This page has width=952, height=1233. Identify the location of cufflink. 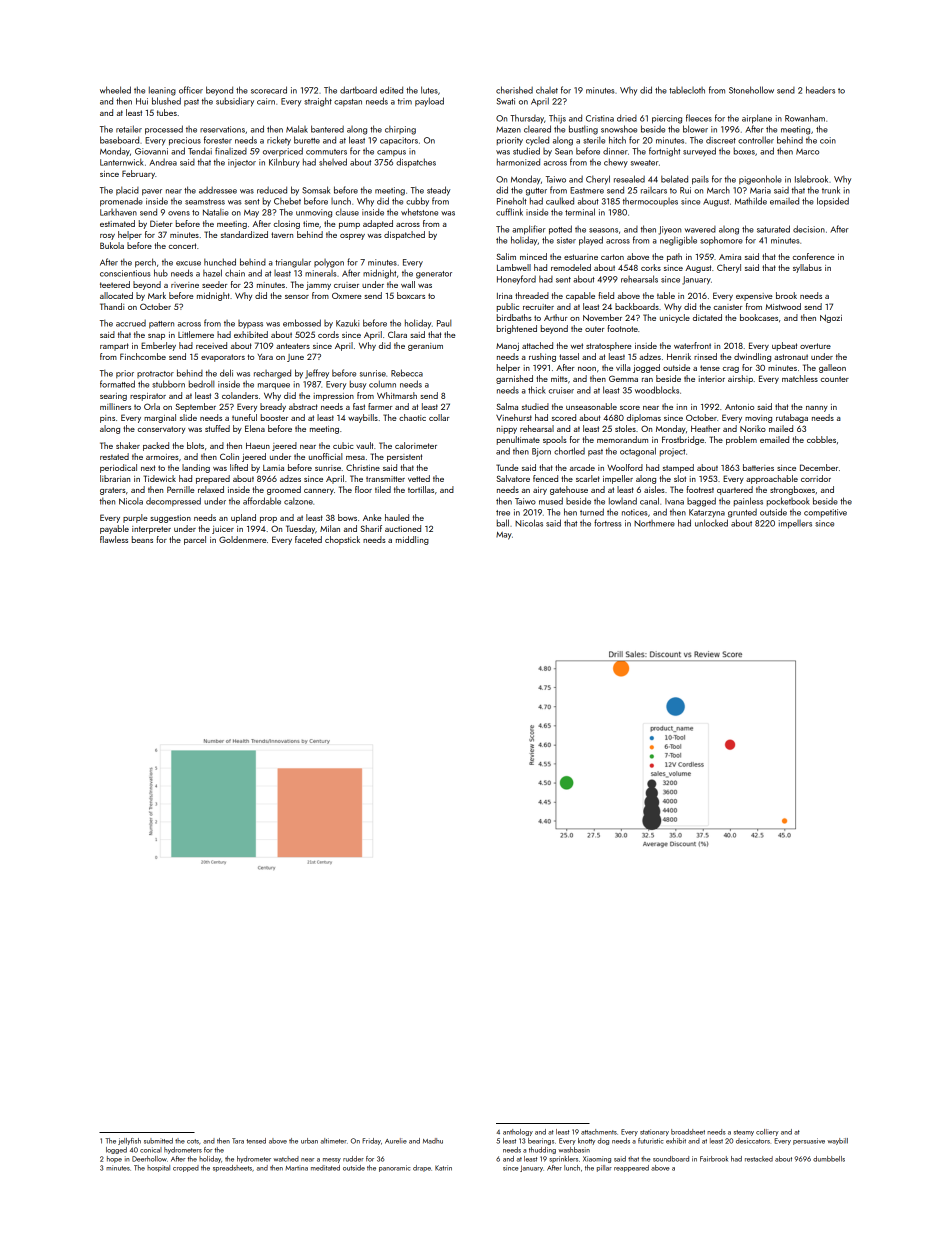
(509, 212).
